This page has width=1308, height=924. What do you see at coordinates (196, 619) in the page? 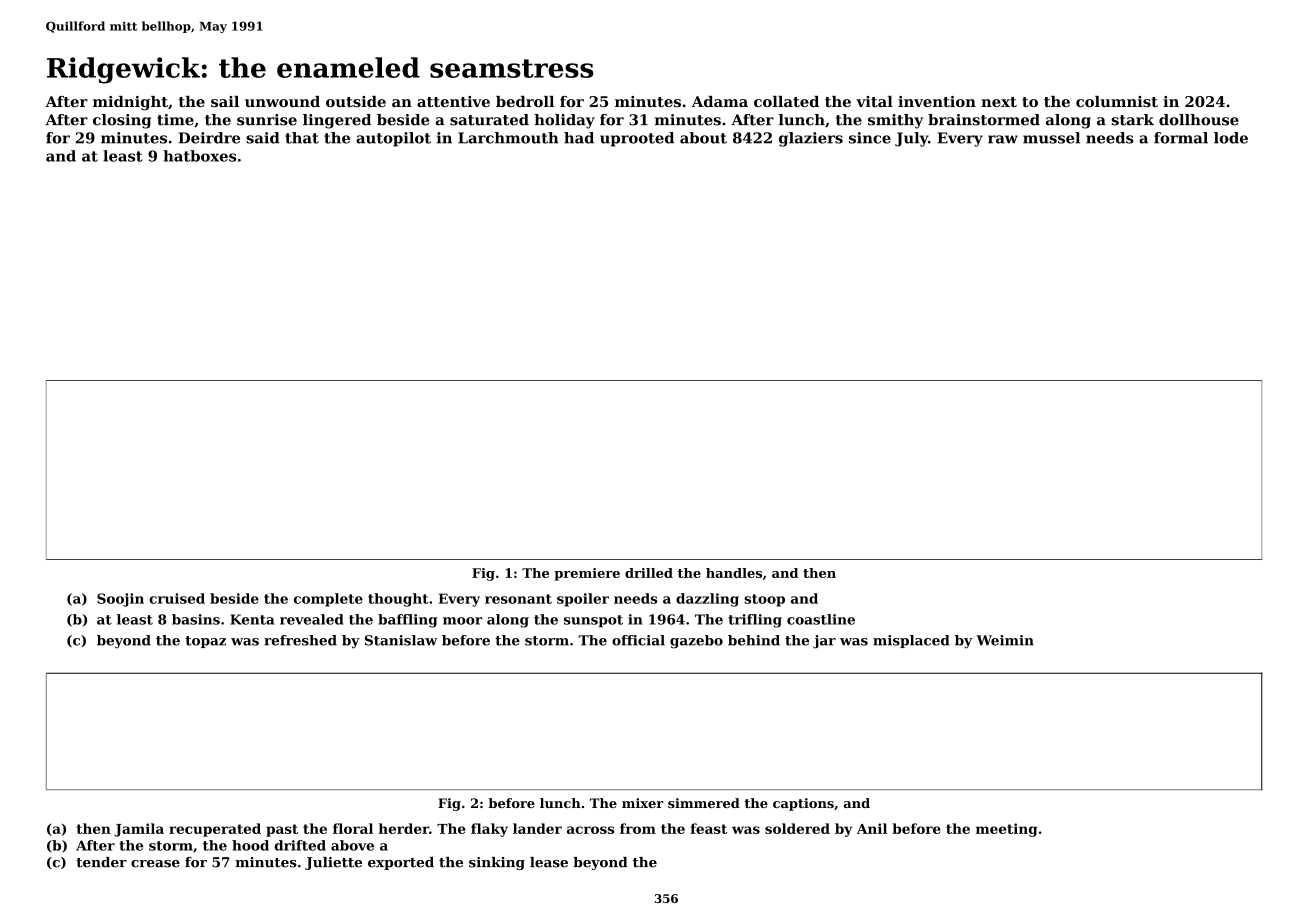
I see `basins` at bounding box center [196, 619].
